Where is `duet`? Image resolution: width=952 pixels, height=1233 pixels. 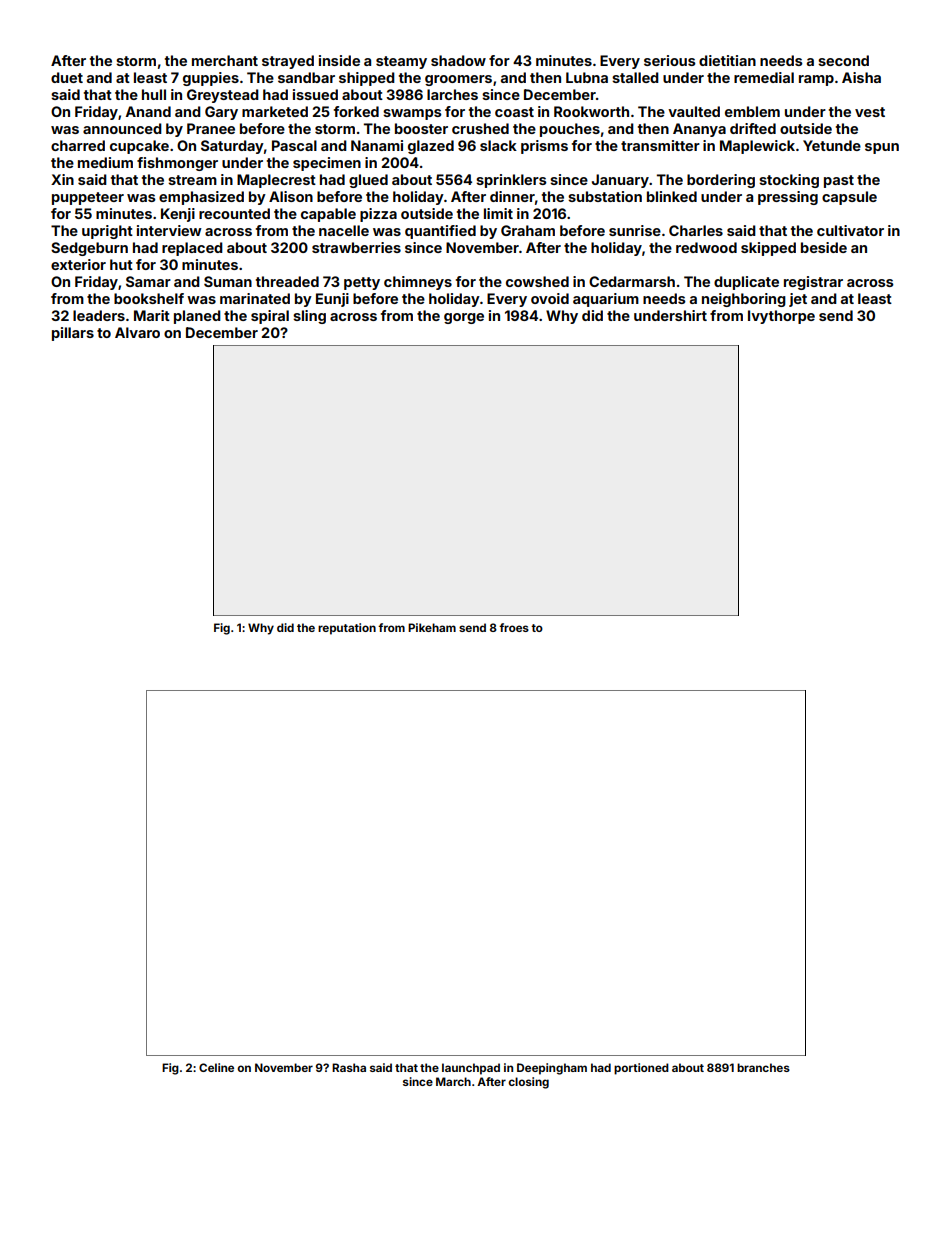
duet is located at coordinates (67, 77).
